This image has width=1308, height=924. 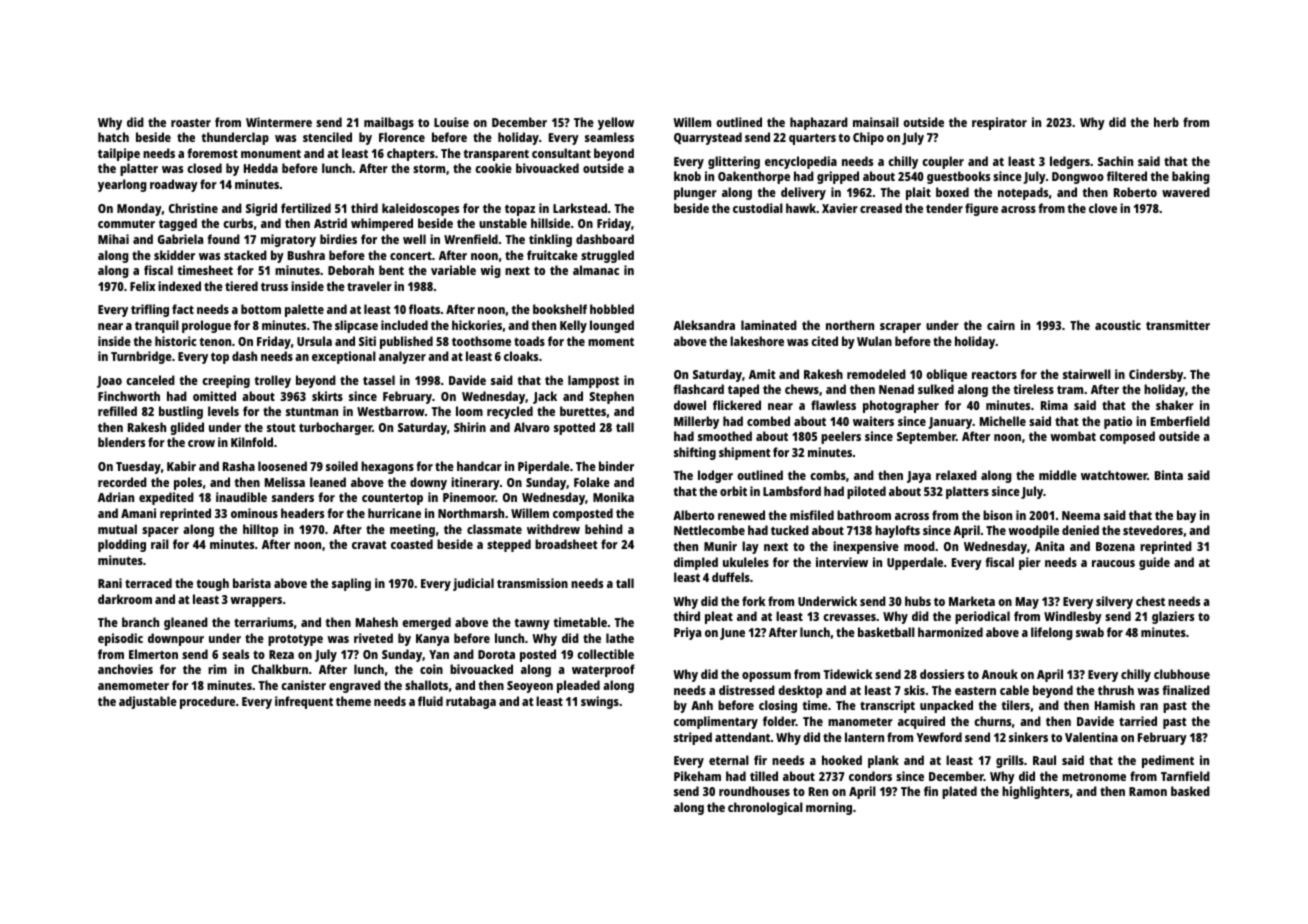 What do you see at coordinates (616, 123) in the image?
I see `yellow` at bounding box center [616, 123].
